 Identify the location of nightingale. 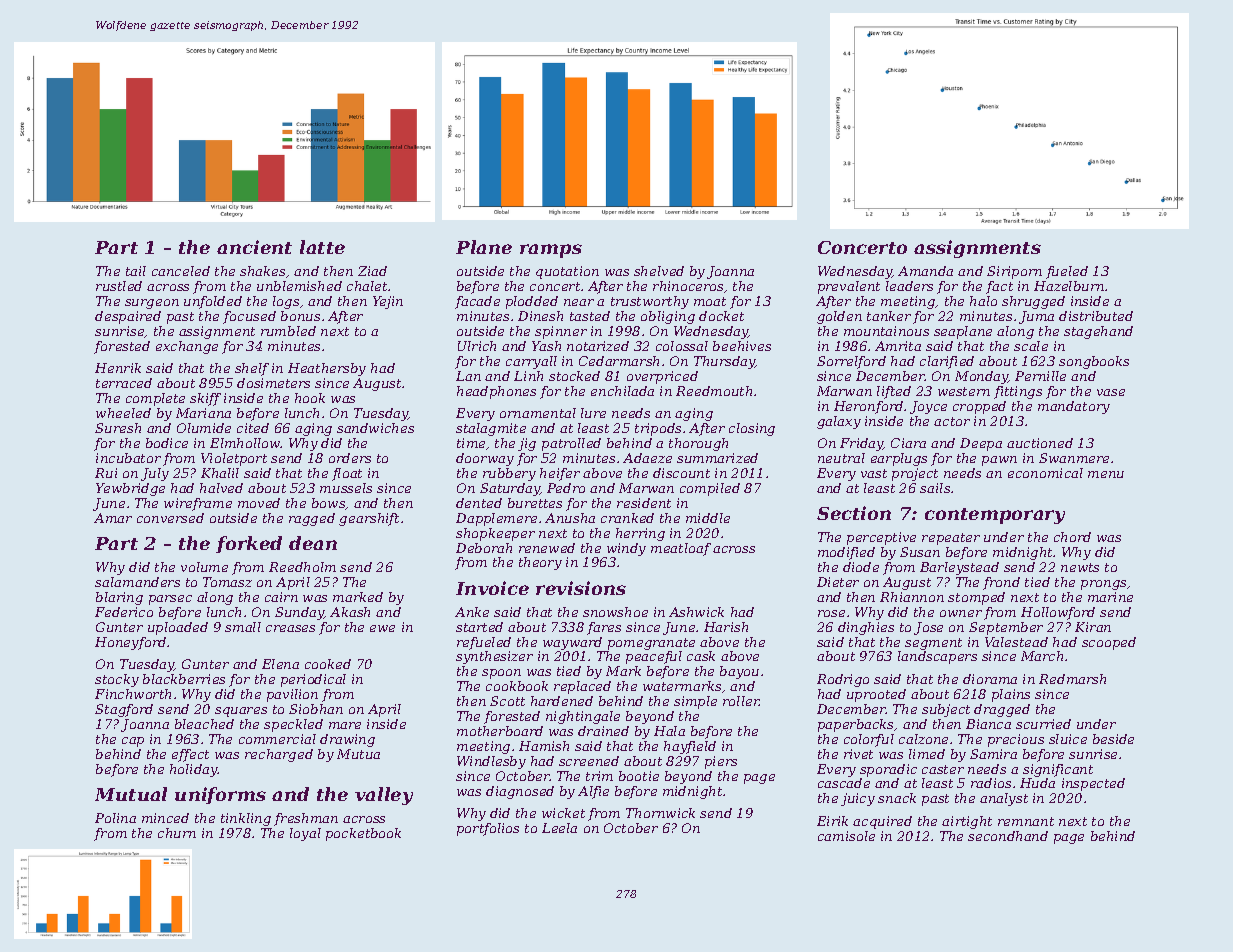
(583, 717).
